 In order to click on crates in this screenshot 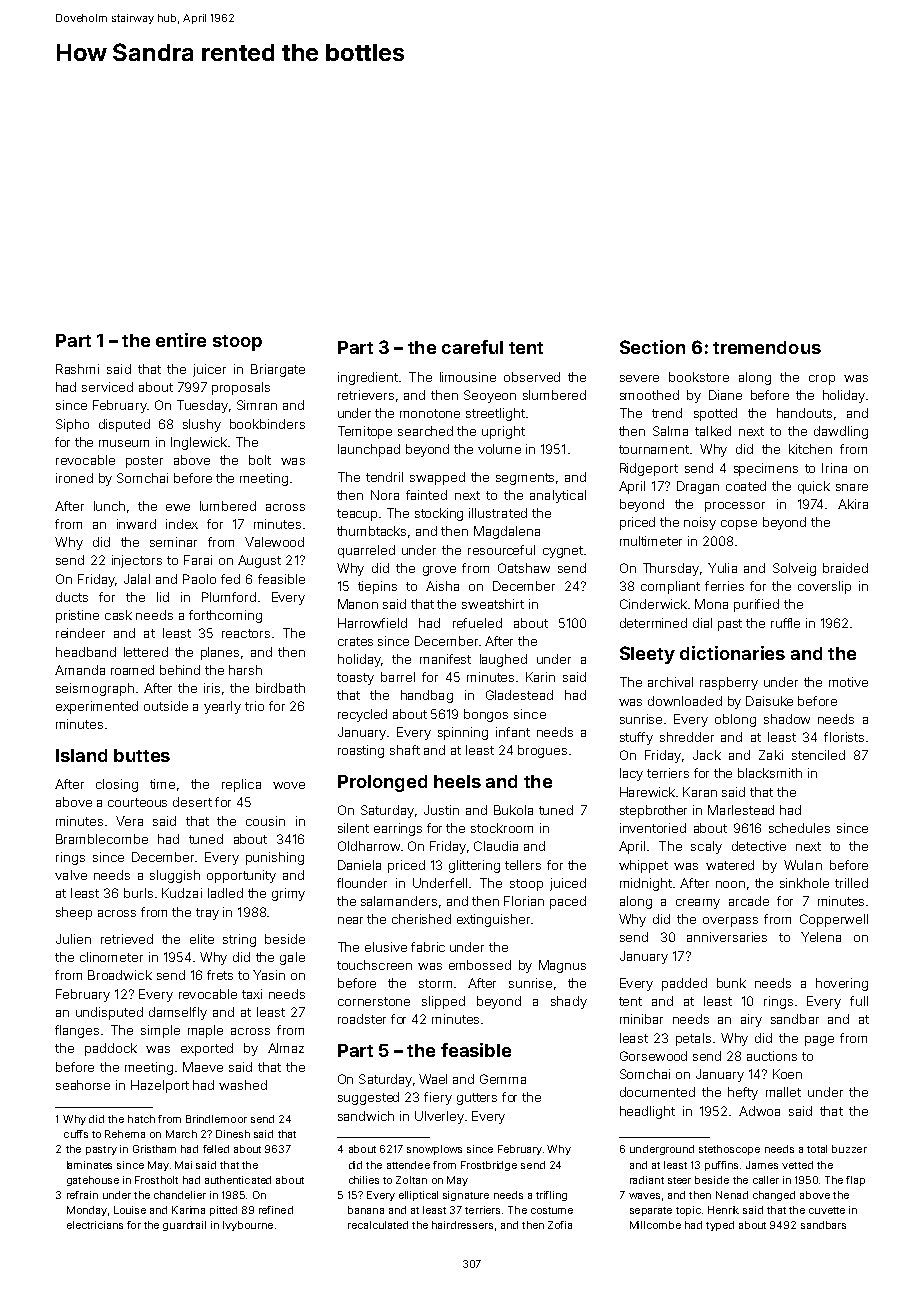, I will do `click(355, 641)`.
